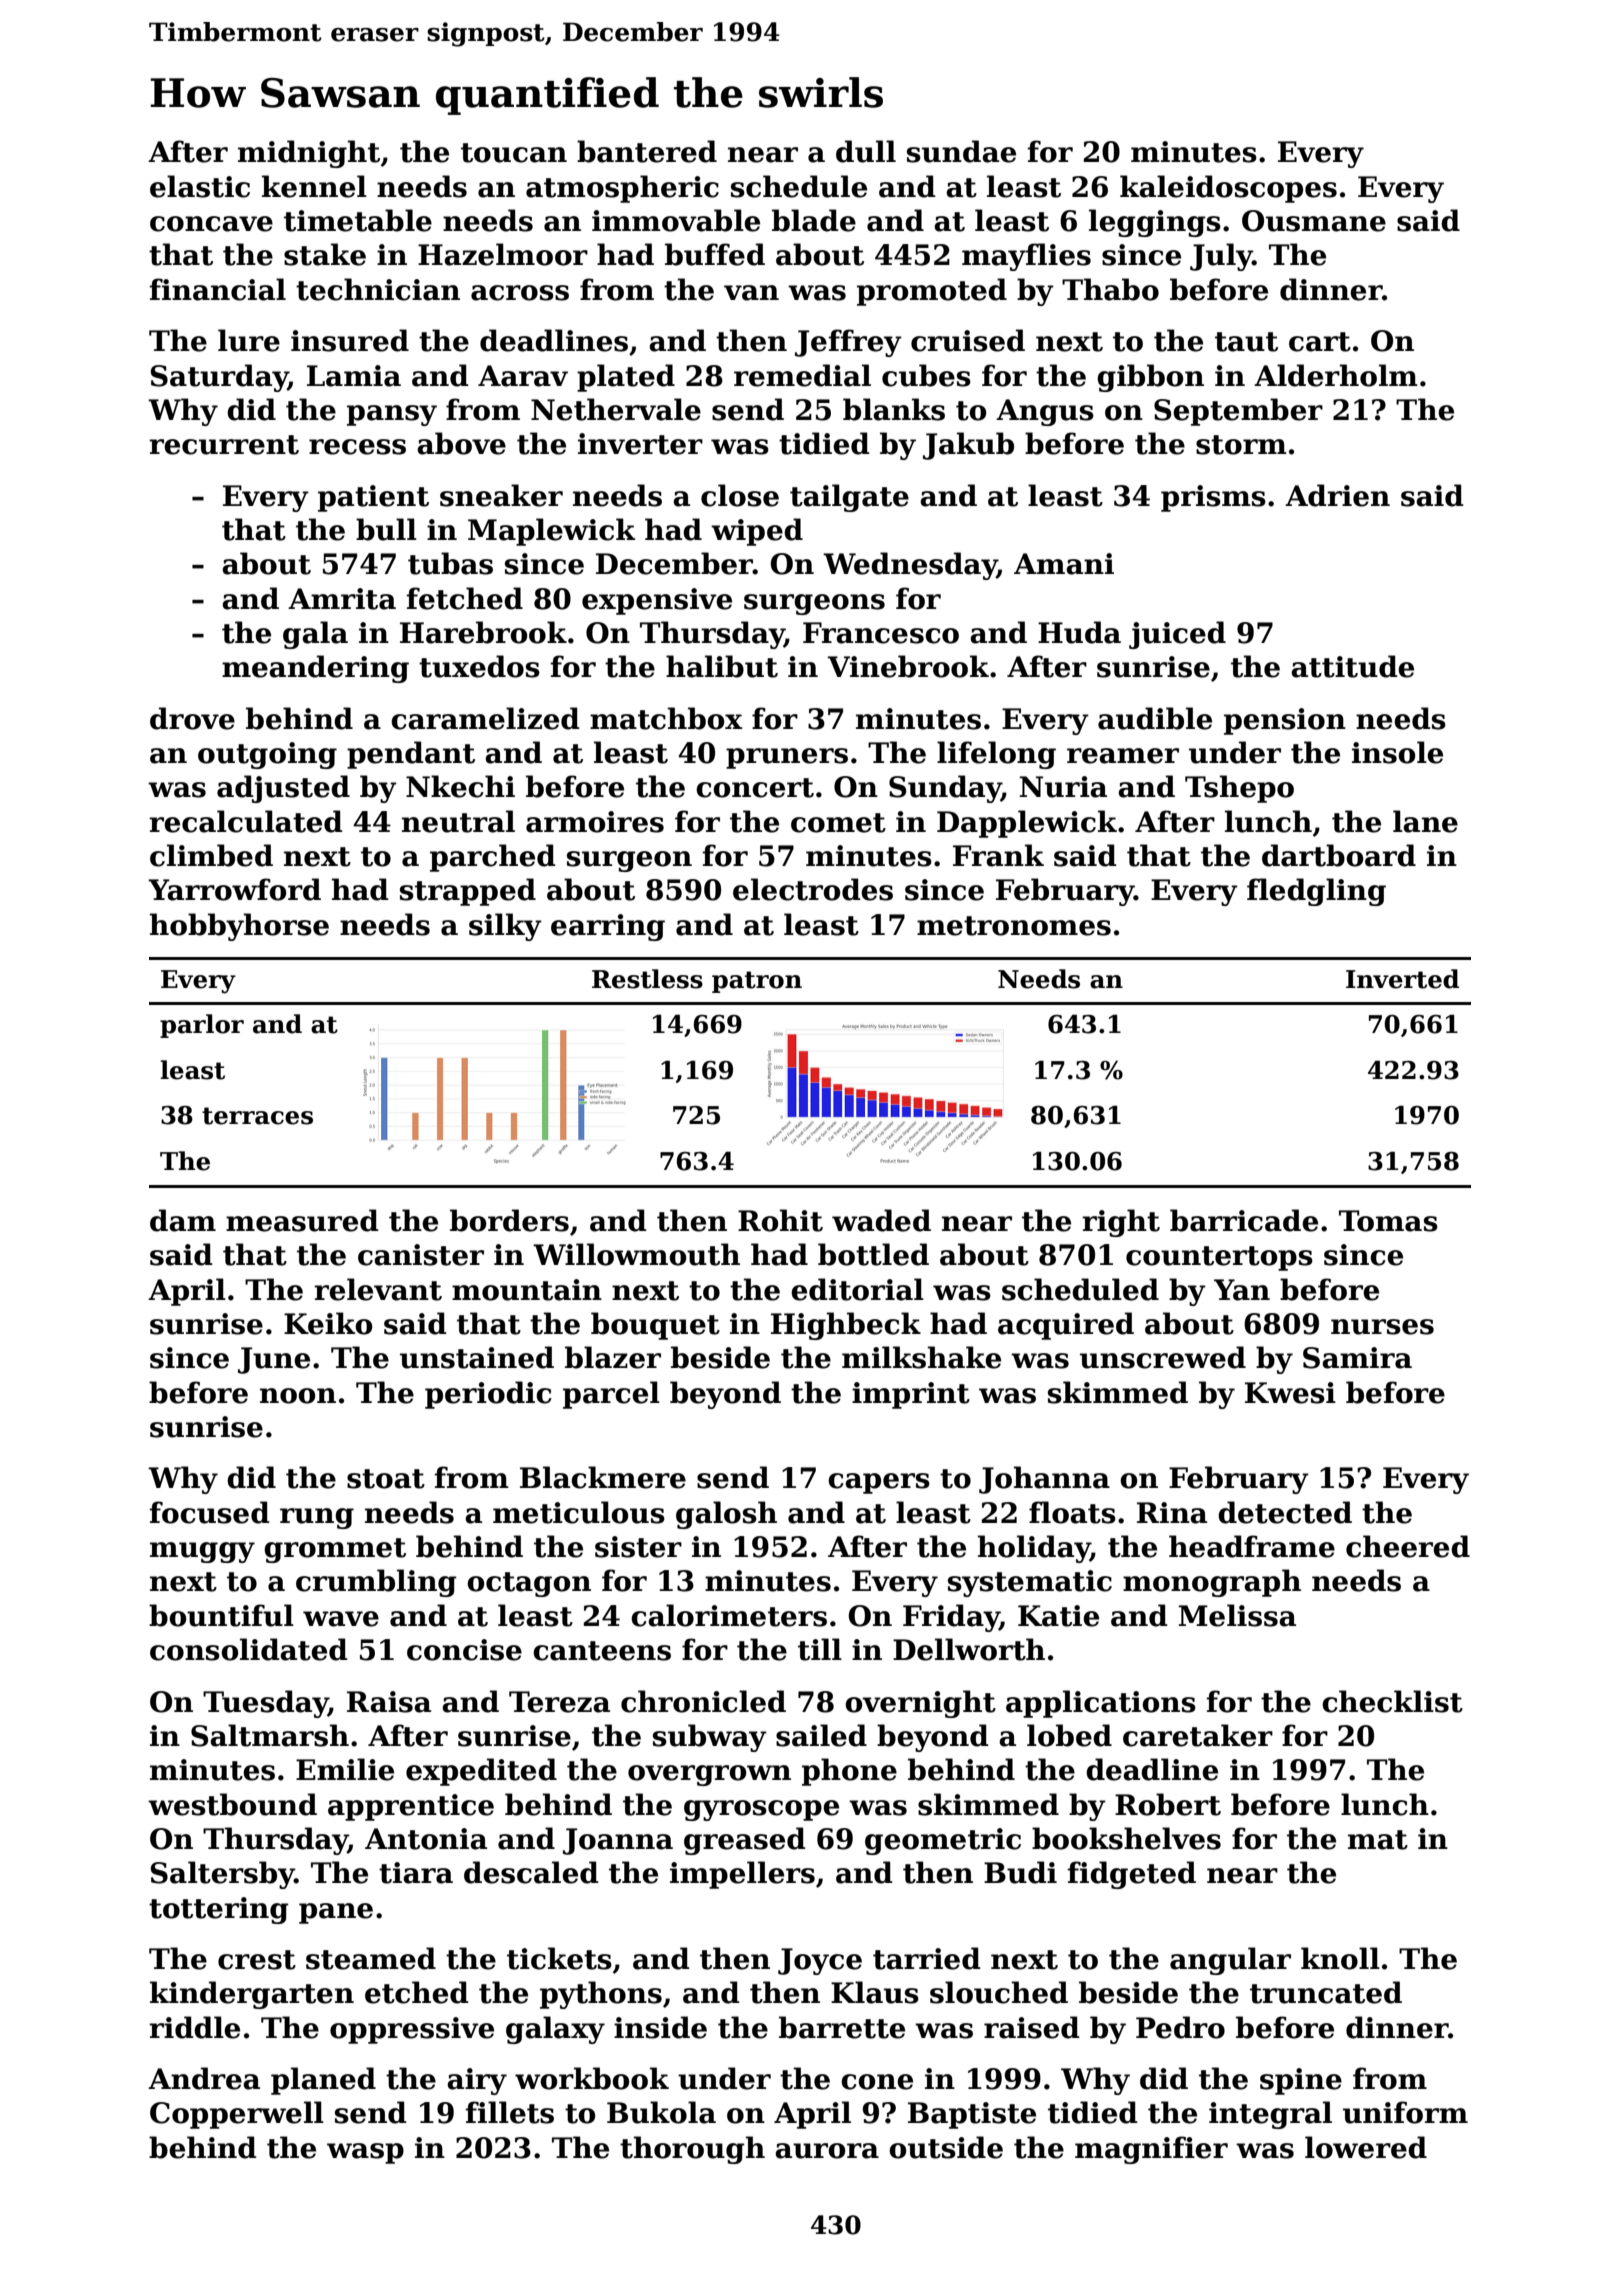 The height and width of the page is (2292, 1620). Describe the element at coordinates (239, 927) in the page. I see `hobbyhorse` at that location.
